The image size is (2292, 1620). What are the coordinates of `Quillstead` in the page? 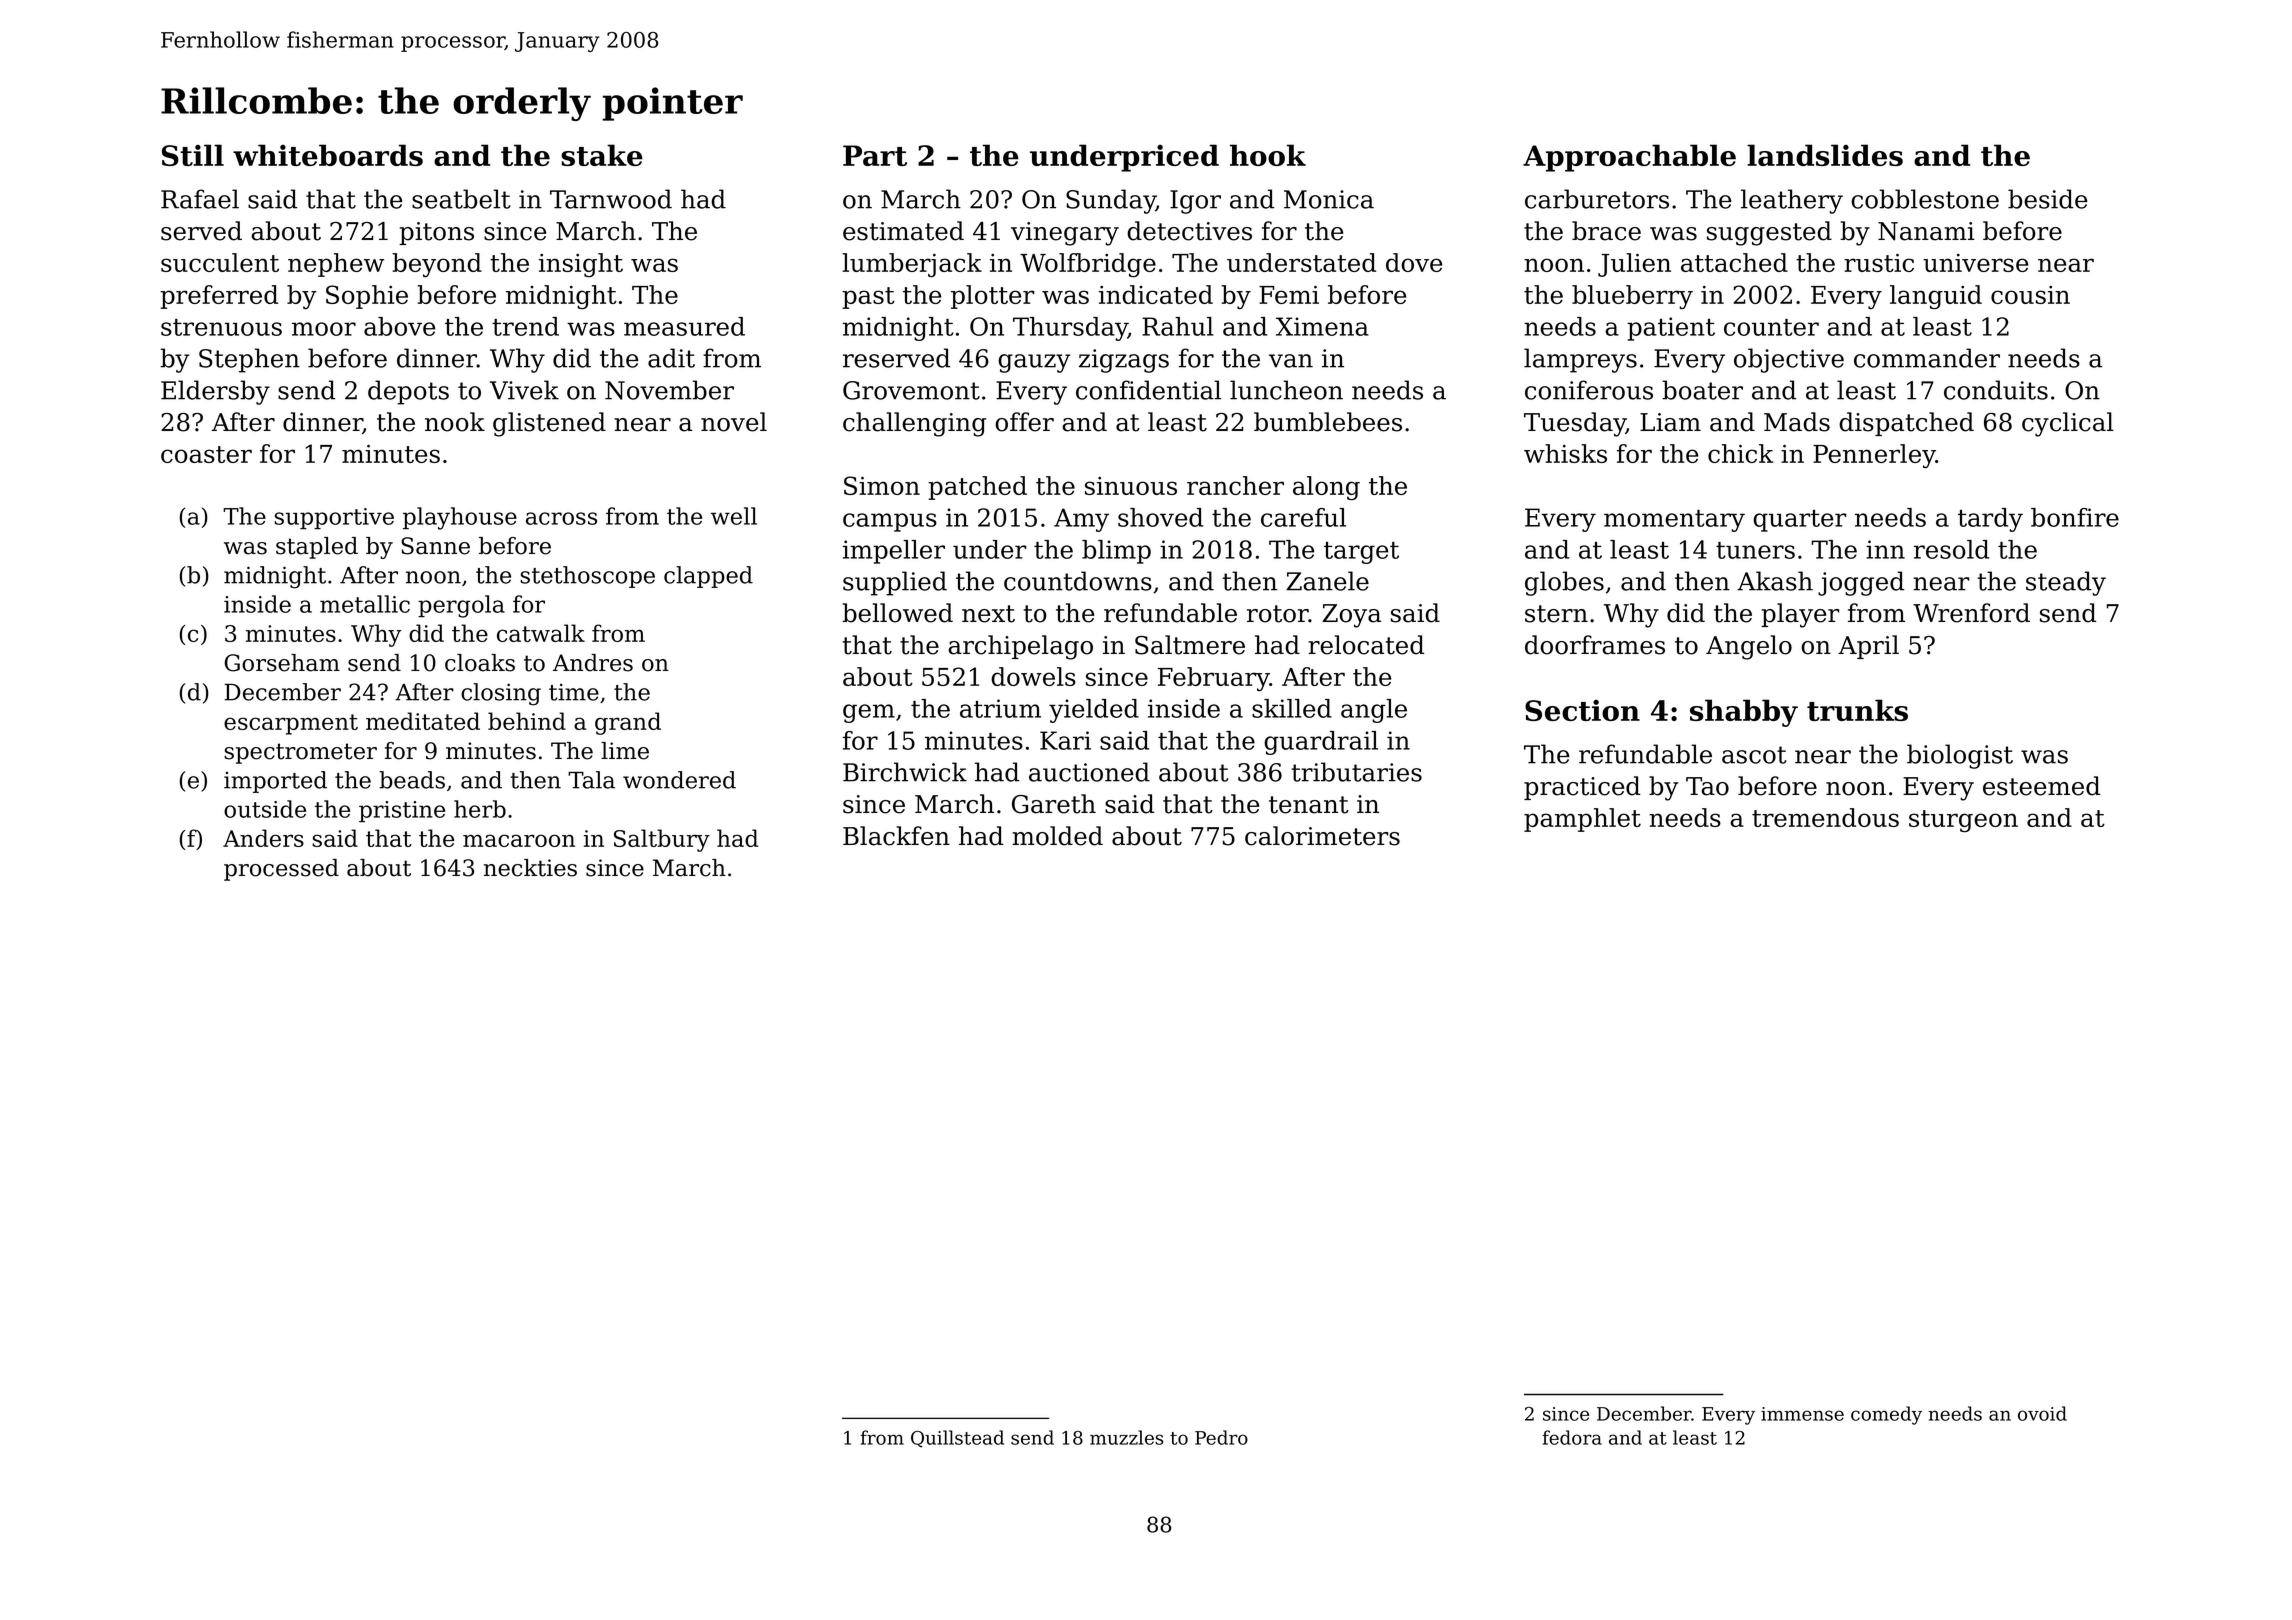 It's located at (957, 1439).
